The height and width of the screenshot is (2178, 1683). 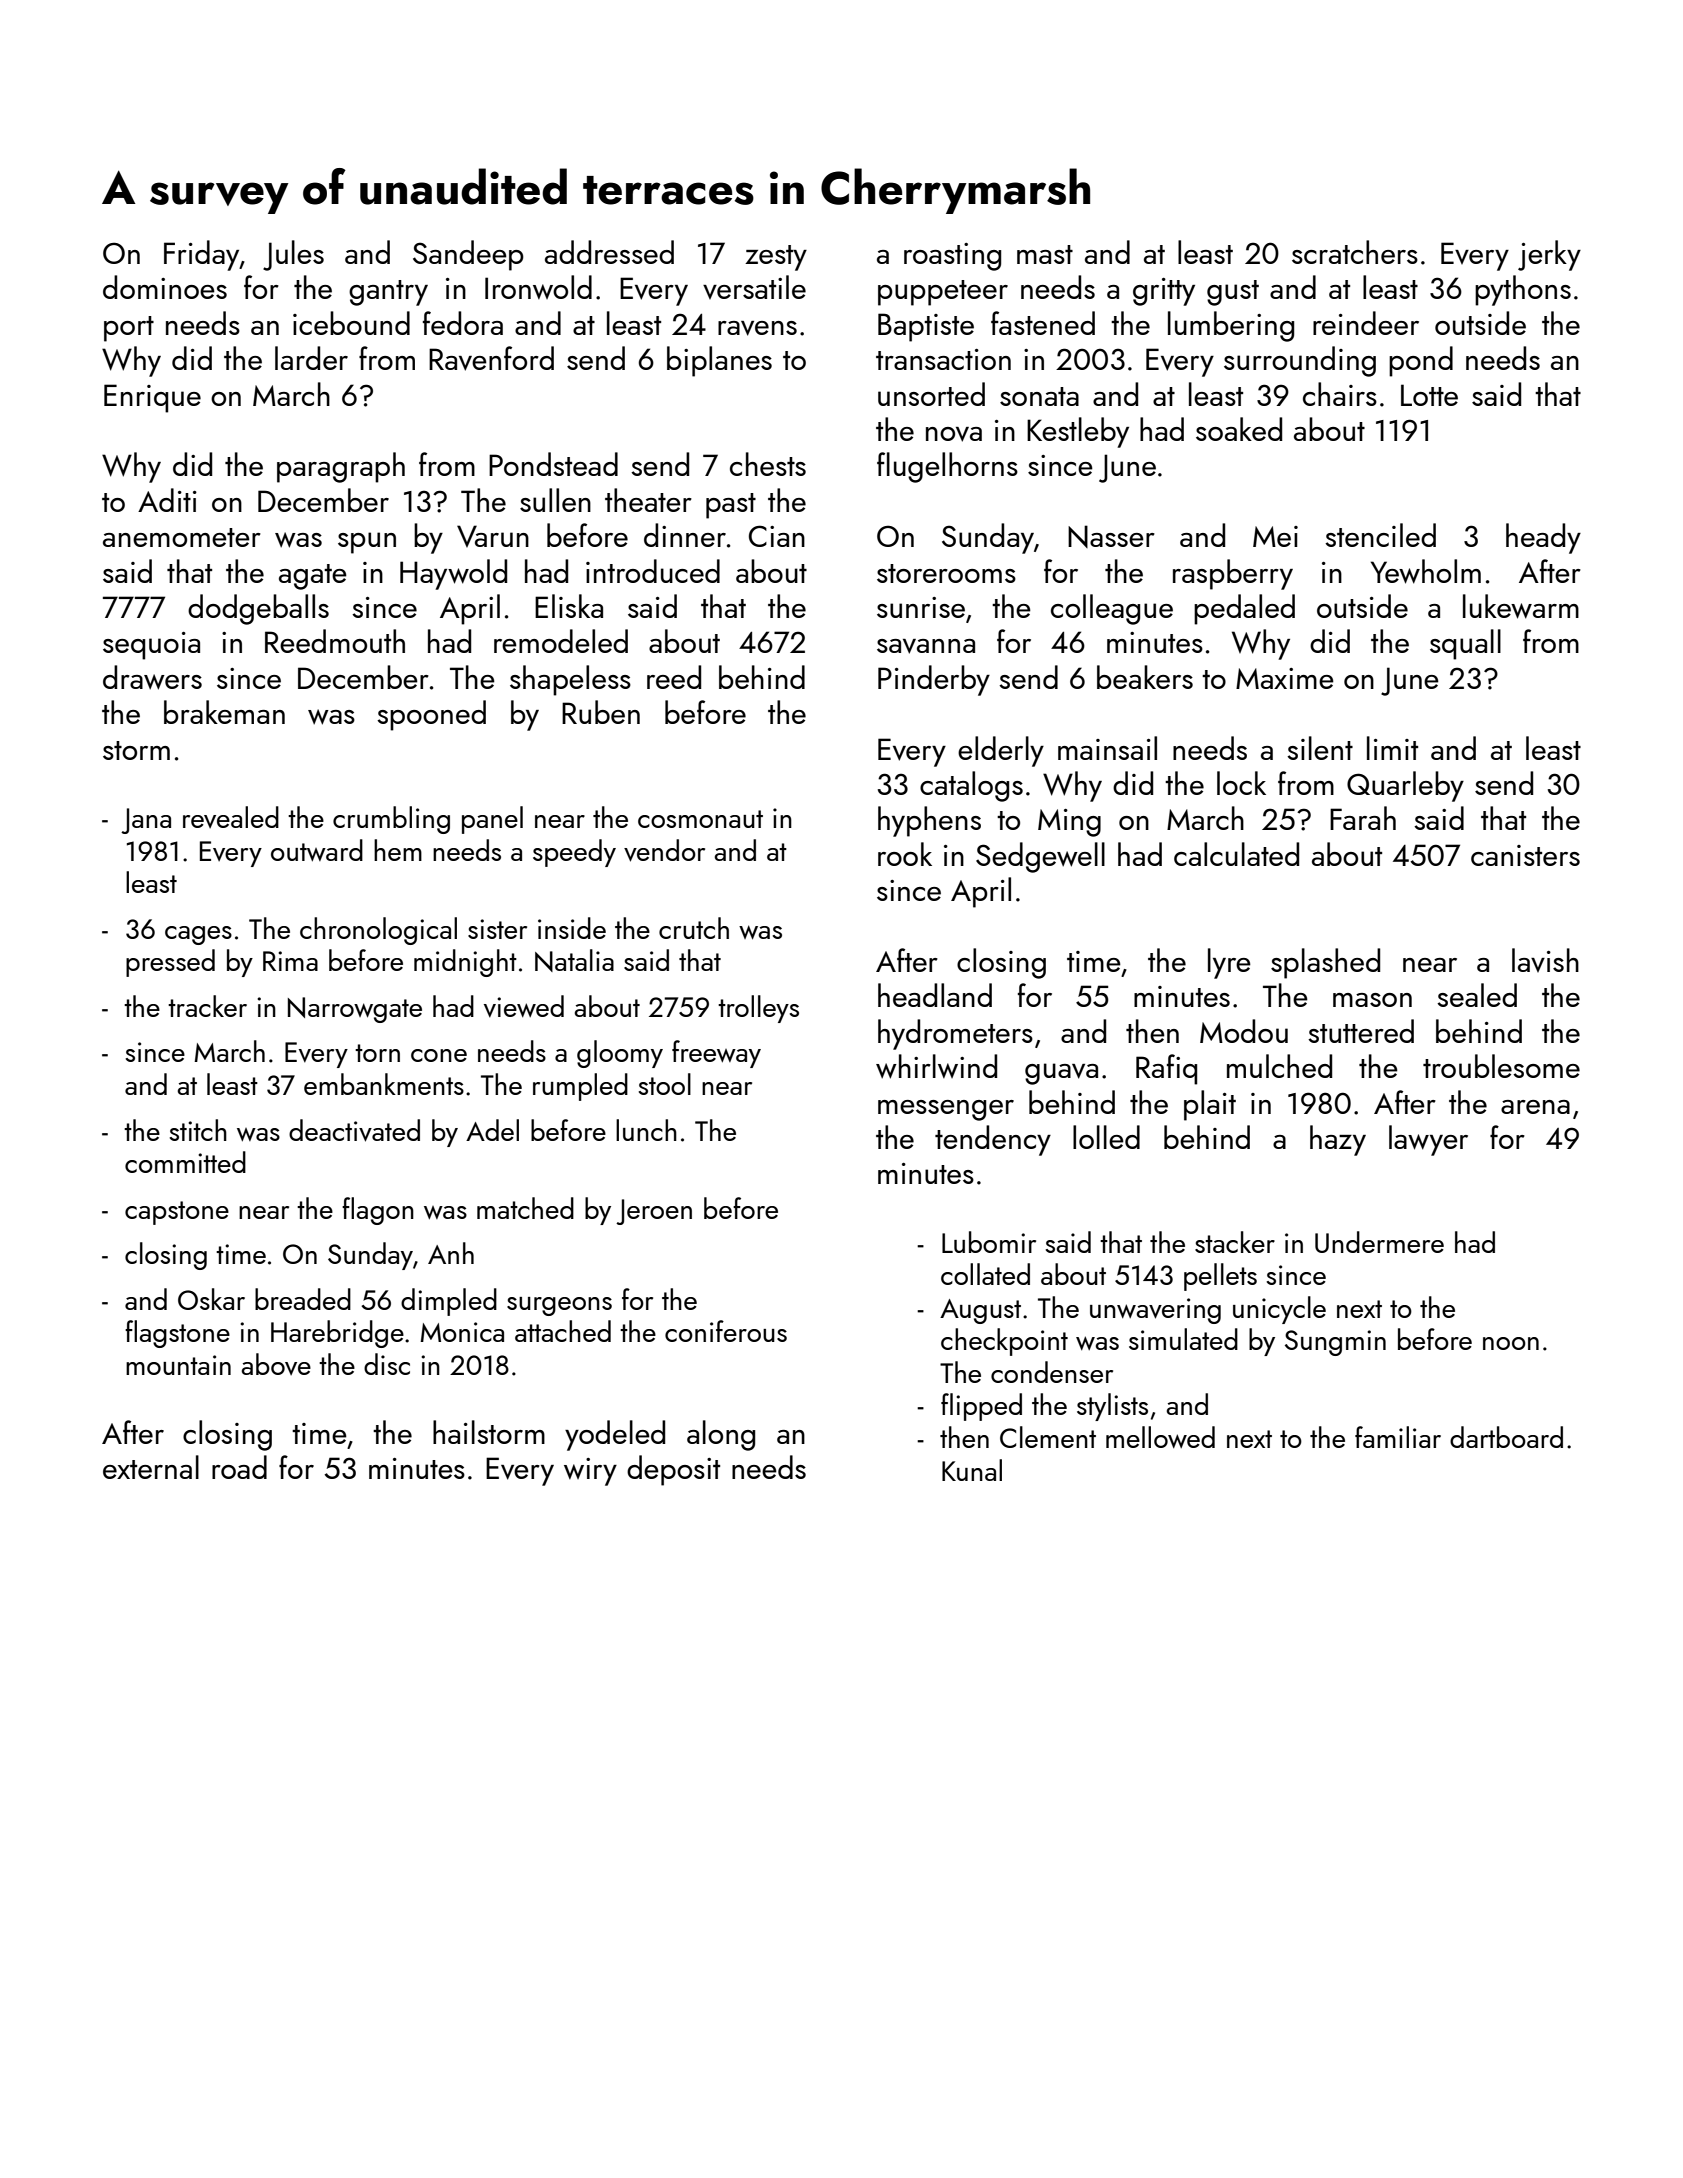 What do you see at coordinates (1543, 538) in the screenshot?
I see `heady` at bounding box center [1543, 538].
